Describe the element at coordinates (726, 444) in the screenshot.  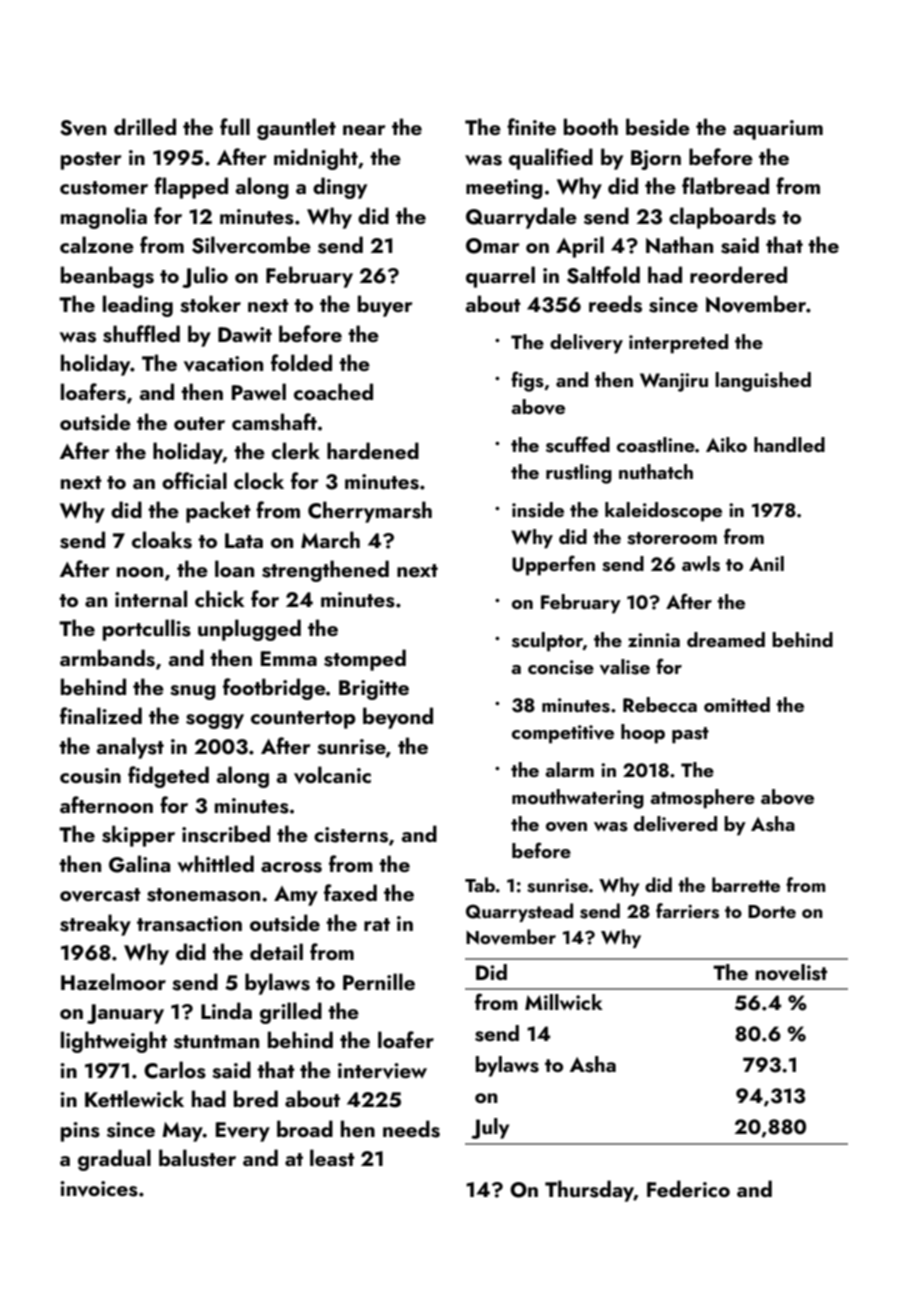
I see `Aiko` at that location.
